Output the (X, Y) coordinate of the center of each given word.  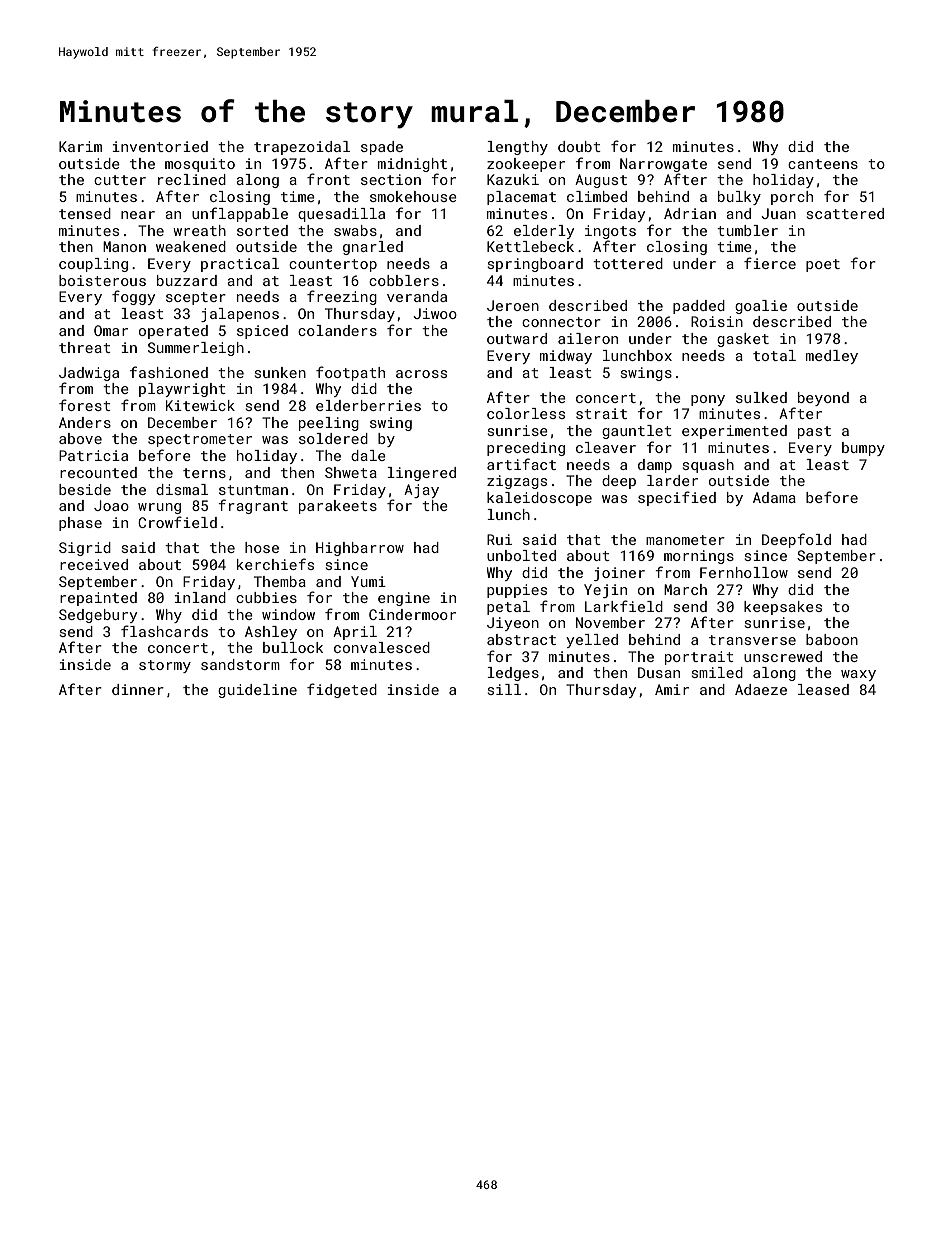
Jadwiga (89, 374)
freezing (342, 297)
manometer (685, 540)
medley (832, 357)
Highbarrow (360, 549)
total (774, 355)
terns (204, 473)
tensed (85, 213)
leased (823, 689)
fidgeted (342, 690)
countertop (333, 265)
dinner (138, 689)
